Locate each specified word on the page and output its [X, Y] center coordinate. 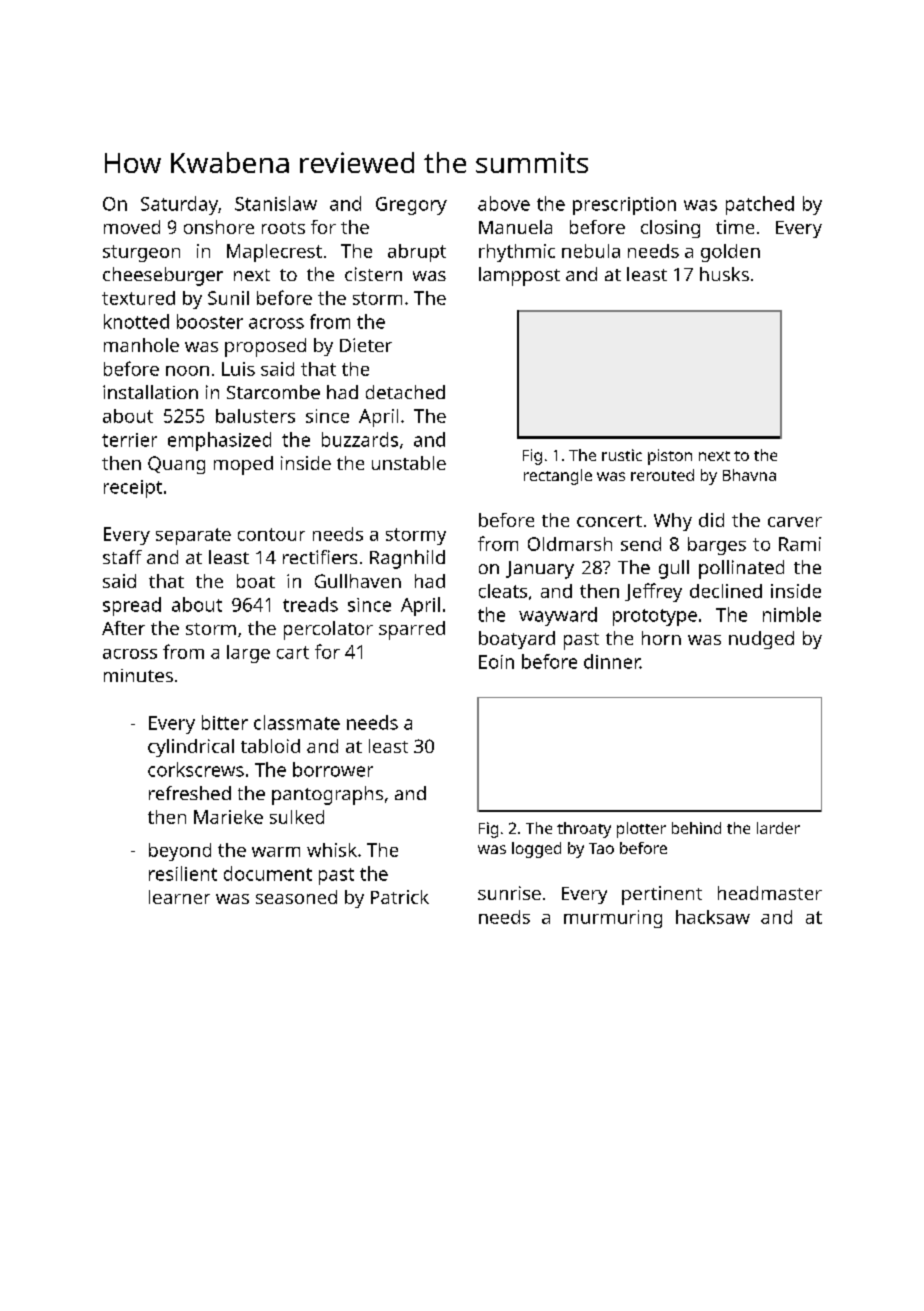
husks [724, 274]
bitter [225, 722]
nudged [761, 640]
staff [122, 557]
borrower [333, 769]
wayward [558, 616]
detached [405, 392]
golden [730, 253]
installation [150, 392]
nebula [591, 251]
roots [283, 228]
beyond [180, 852]
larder [778, 828]
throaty [584, 830]
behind [696, 828]
